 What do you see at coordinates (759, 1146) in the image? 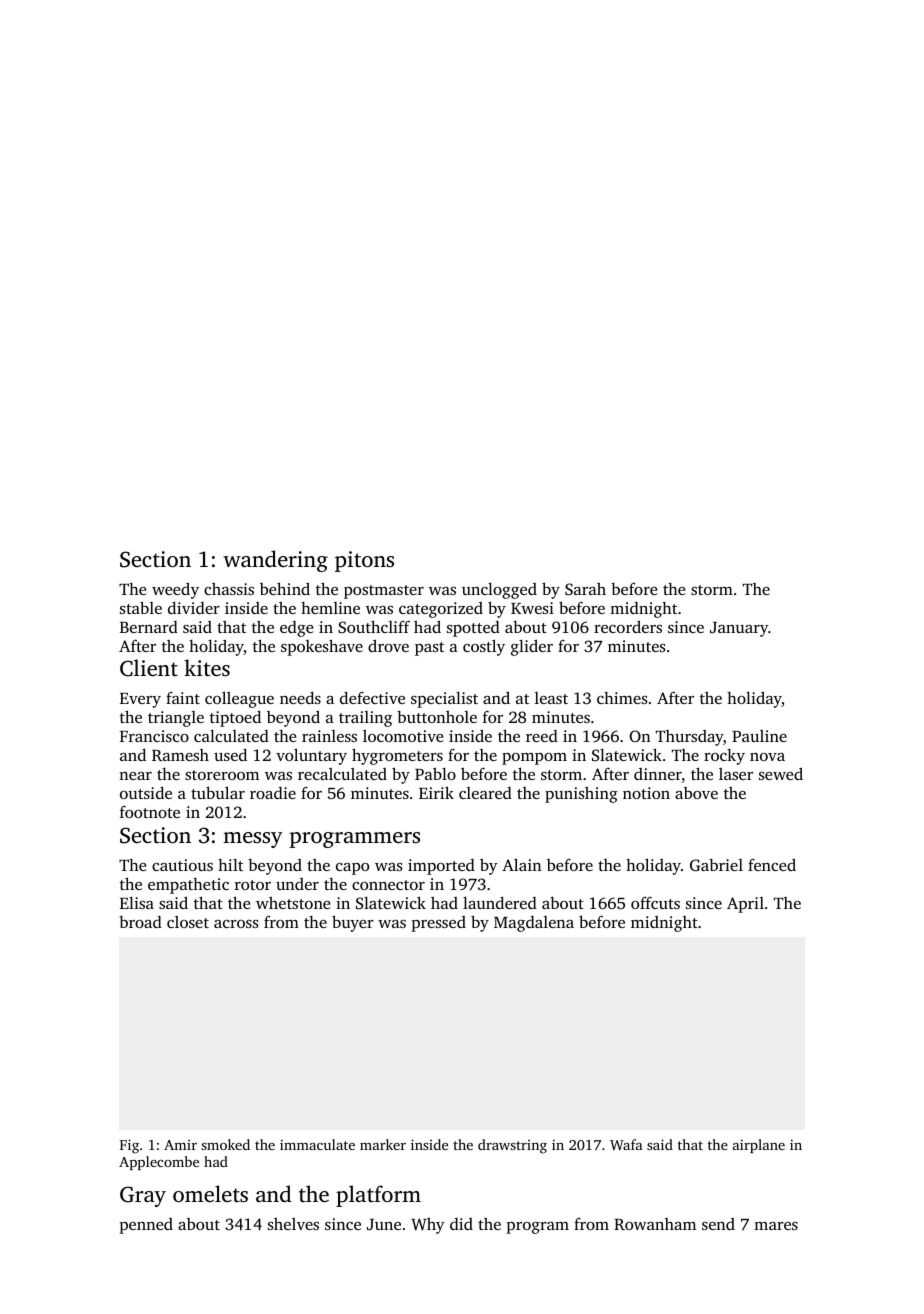
I see `airplane` at bounding box center [759, 1146].
